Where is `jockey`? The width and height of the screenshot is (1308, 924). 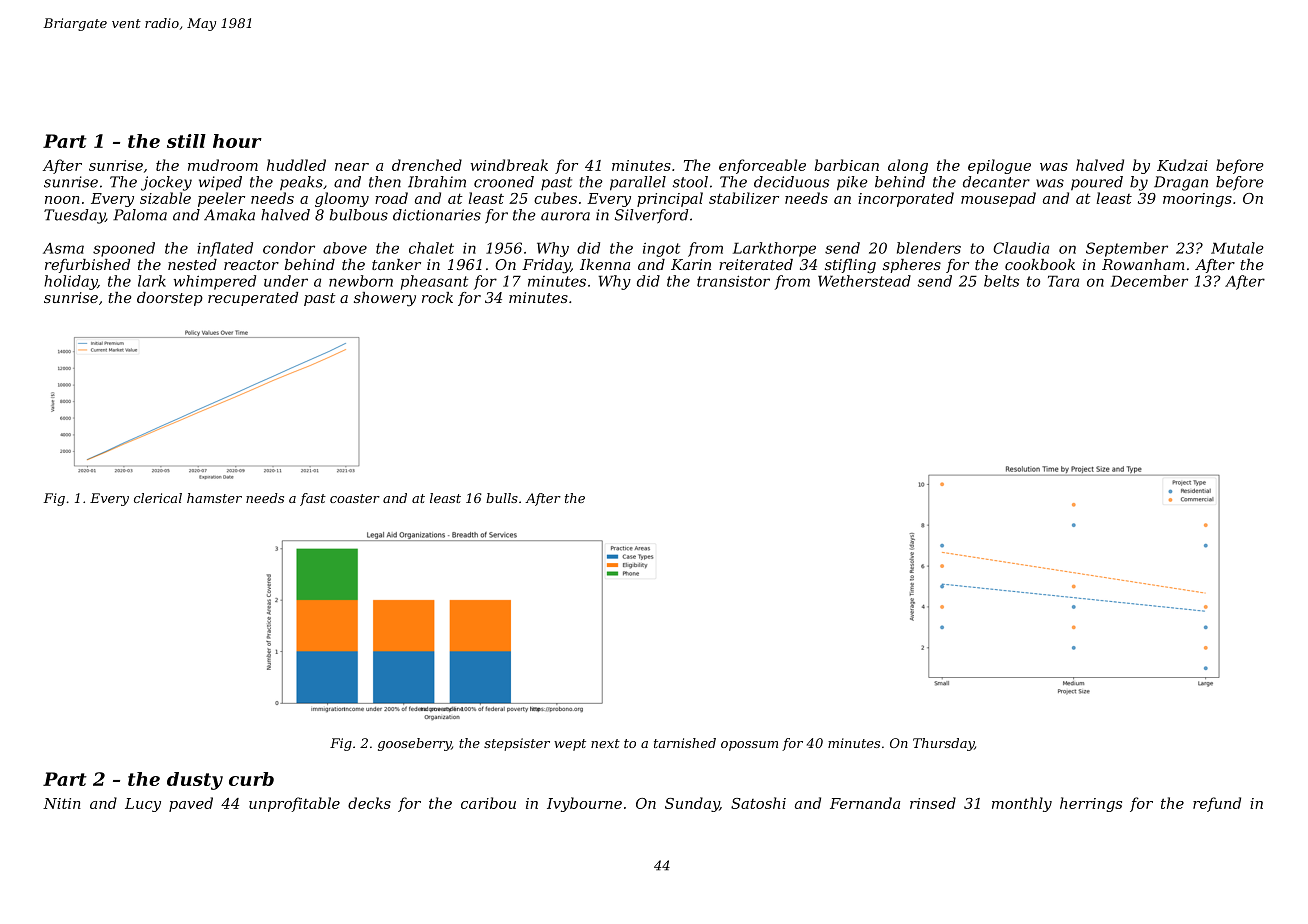 jockey is located at coordinates (166, 183).
